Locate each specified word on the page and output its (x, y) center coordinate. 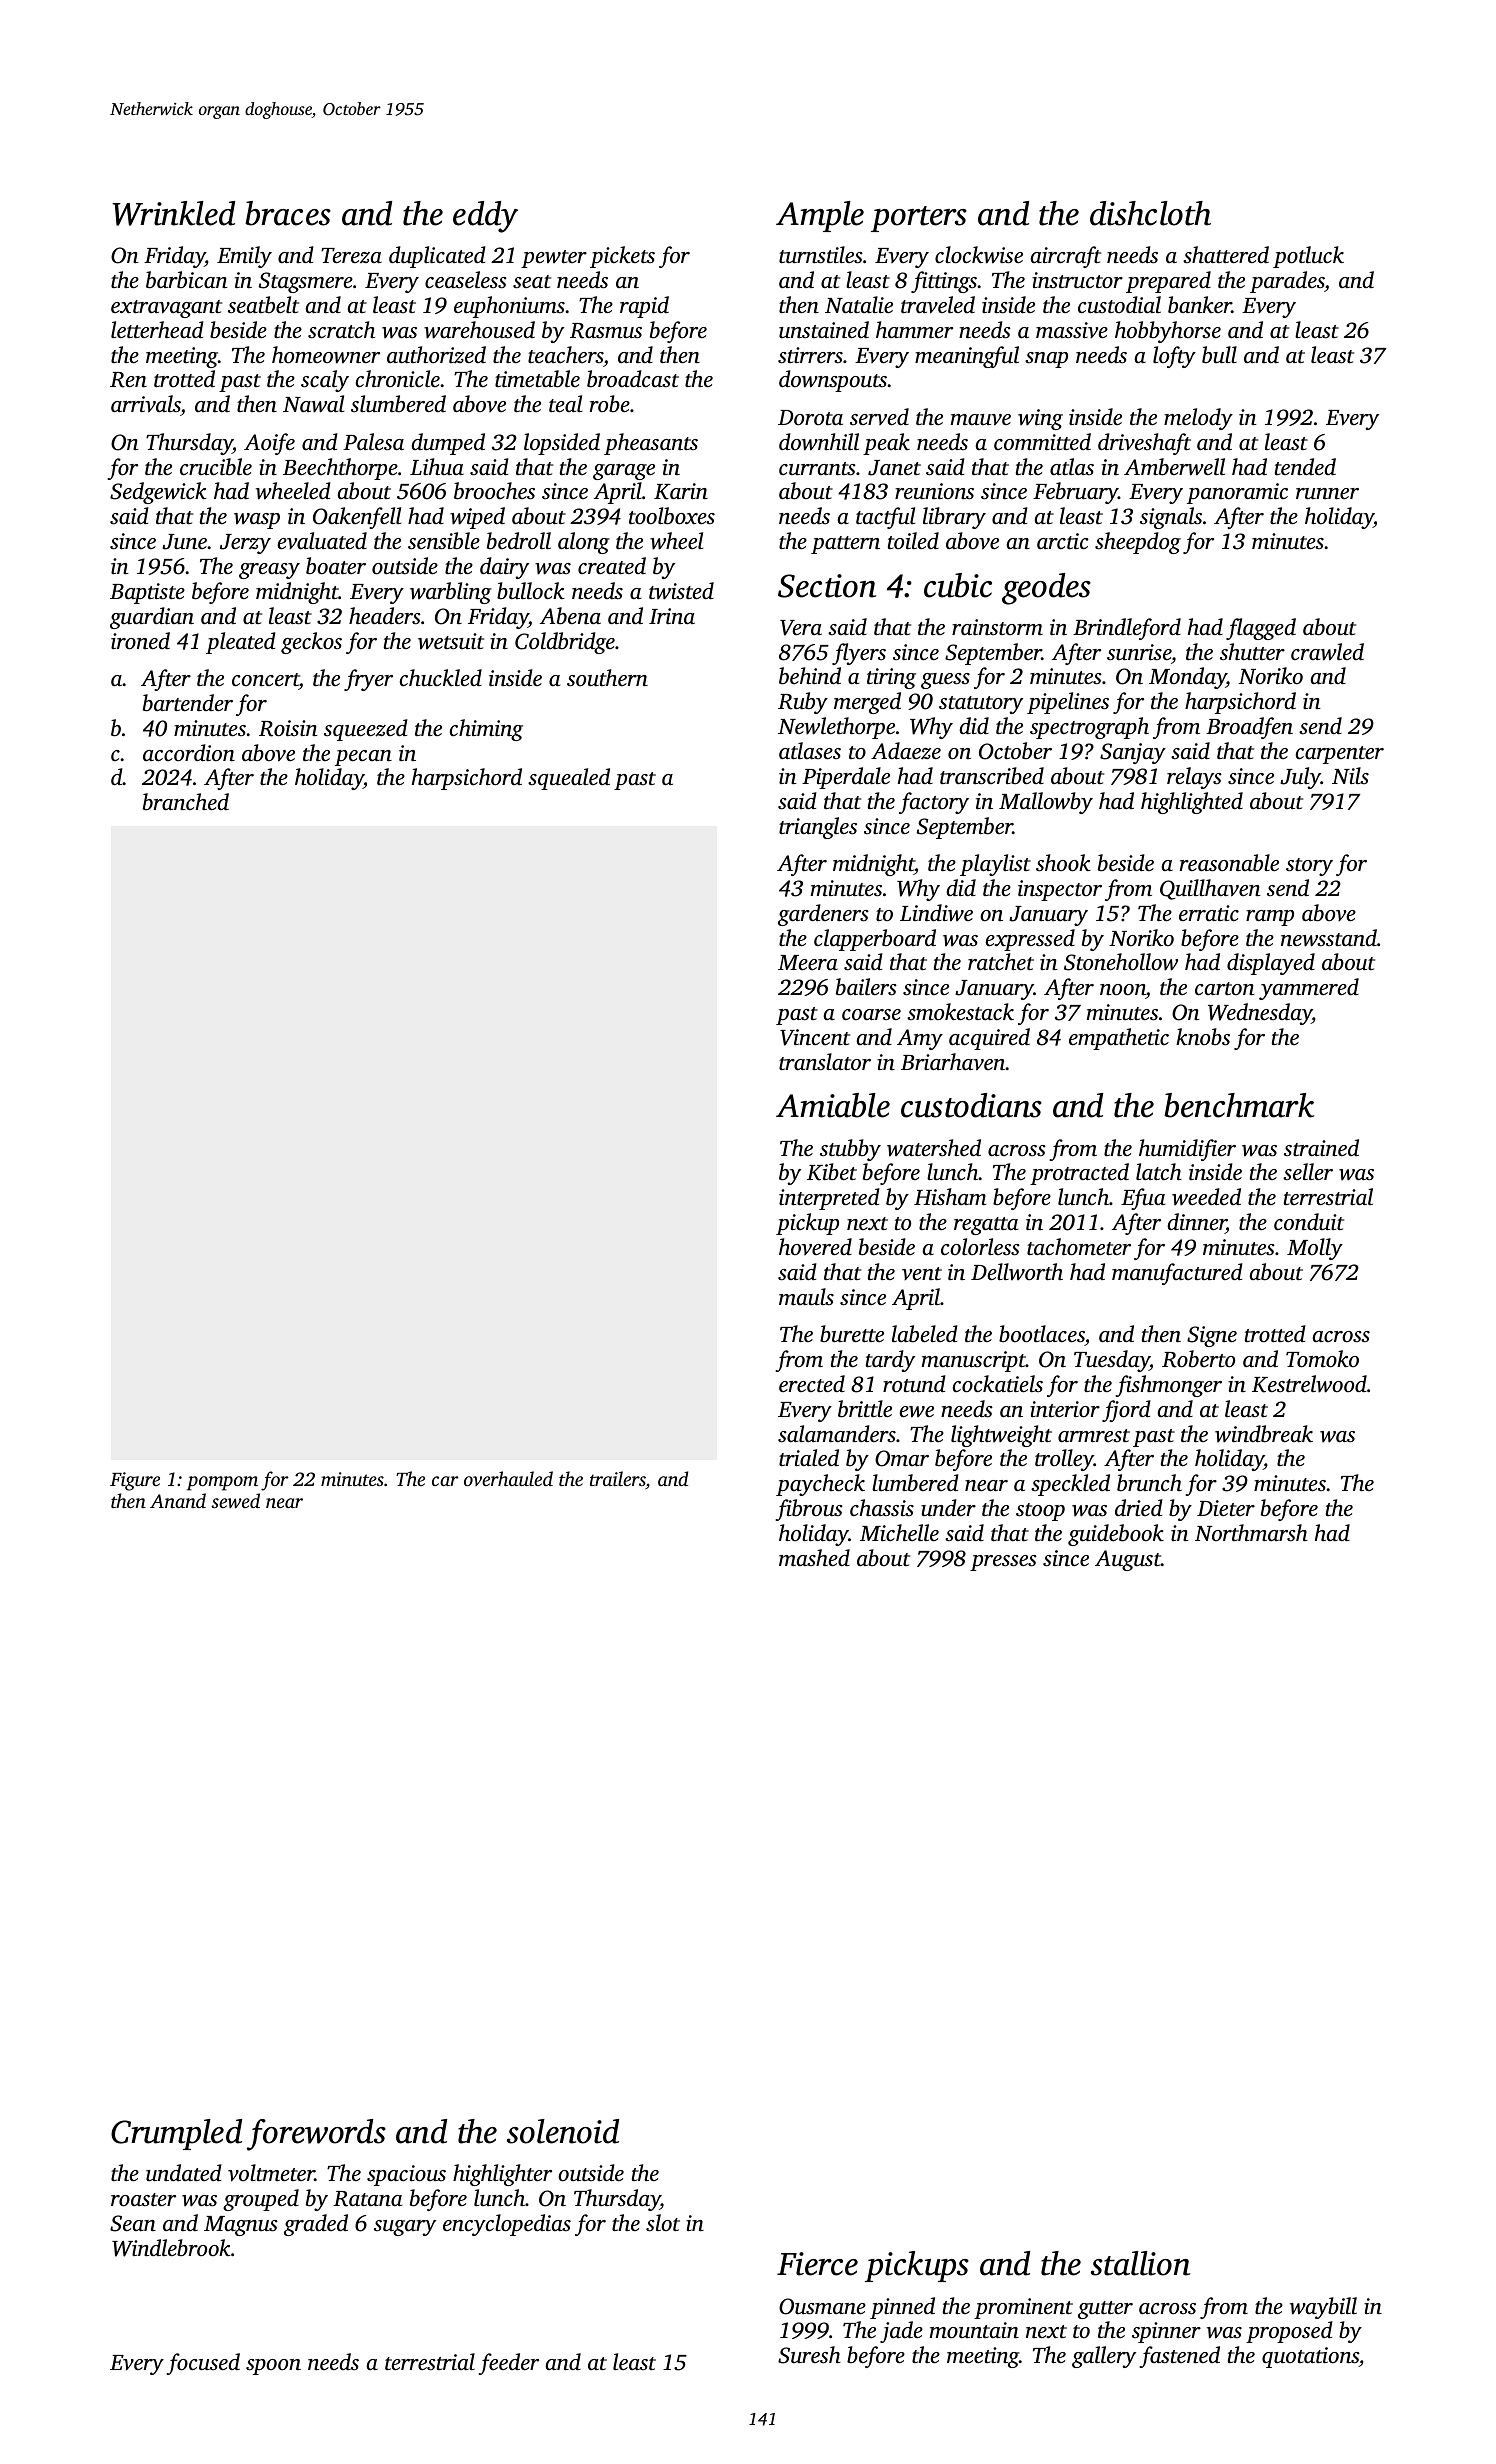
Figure (135, 1481)
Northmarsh (1251, 1533)
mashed (814, 1558)
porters (919, 219)
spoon (273, 2367)
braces (288, 213)
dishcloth (1150, 213)
